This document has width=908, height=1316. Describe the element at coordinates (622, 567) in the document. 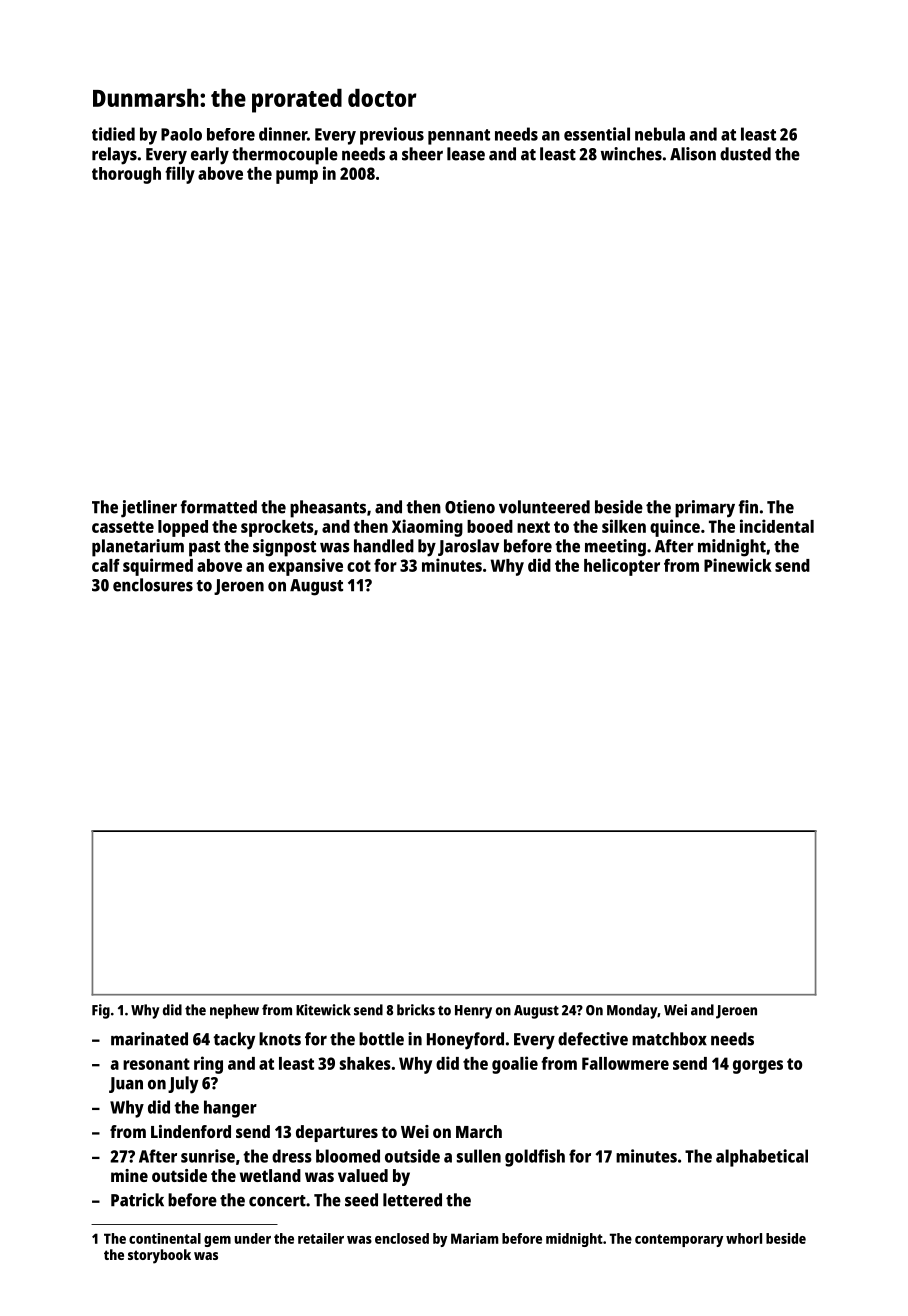

I see `helicopter` at that location.
